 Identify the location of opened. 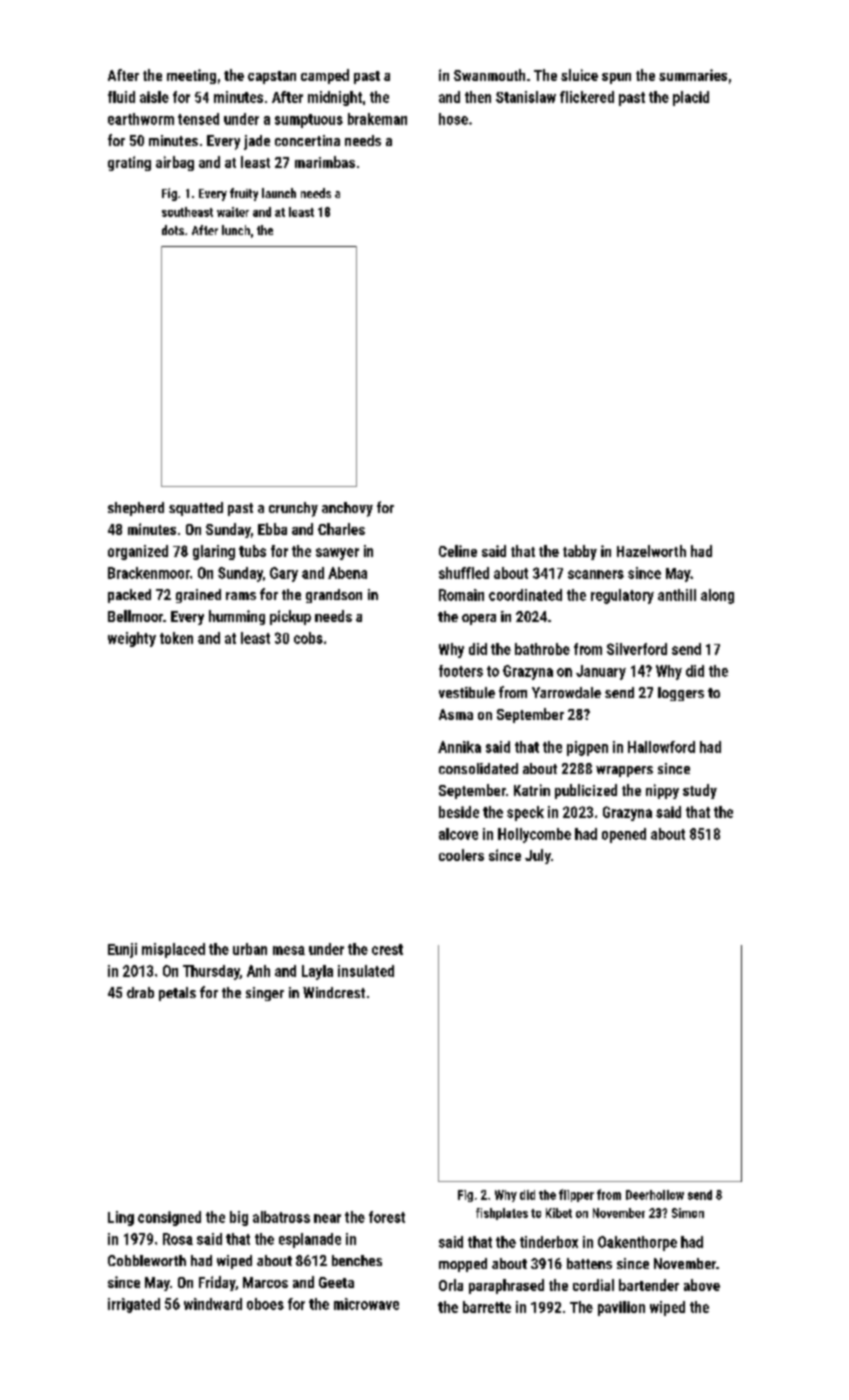
(624, 835).
